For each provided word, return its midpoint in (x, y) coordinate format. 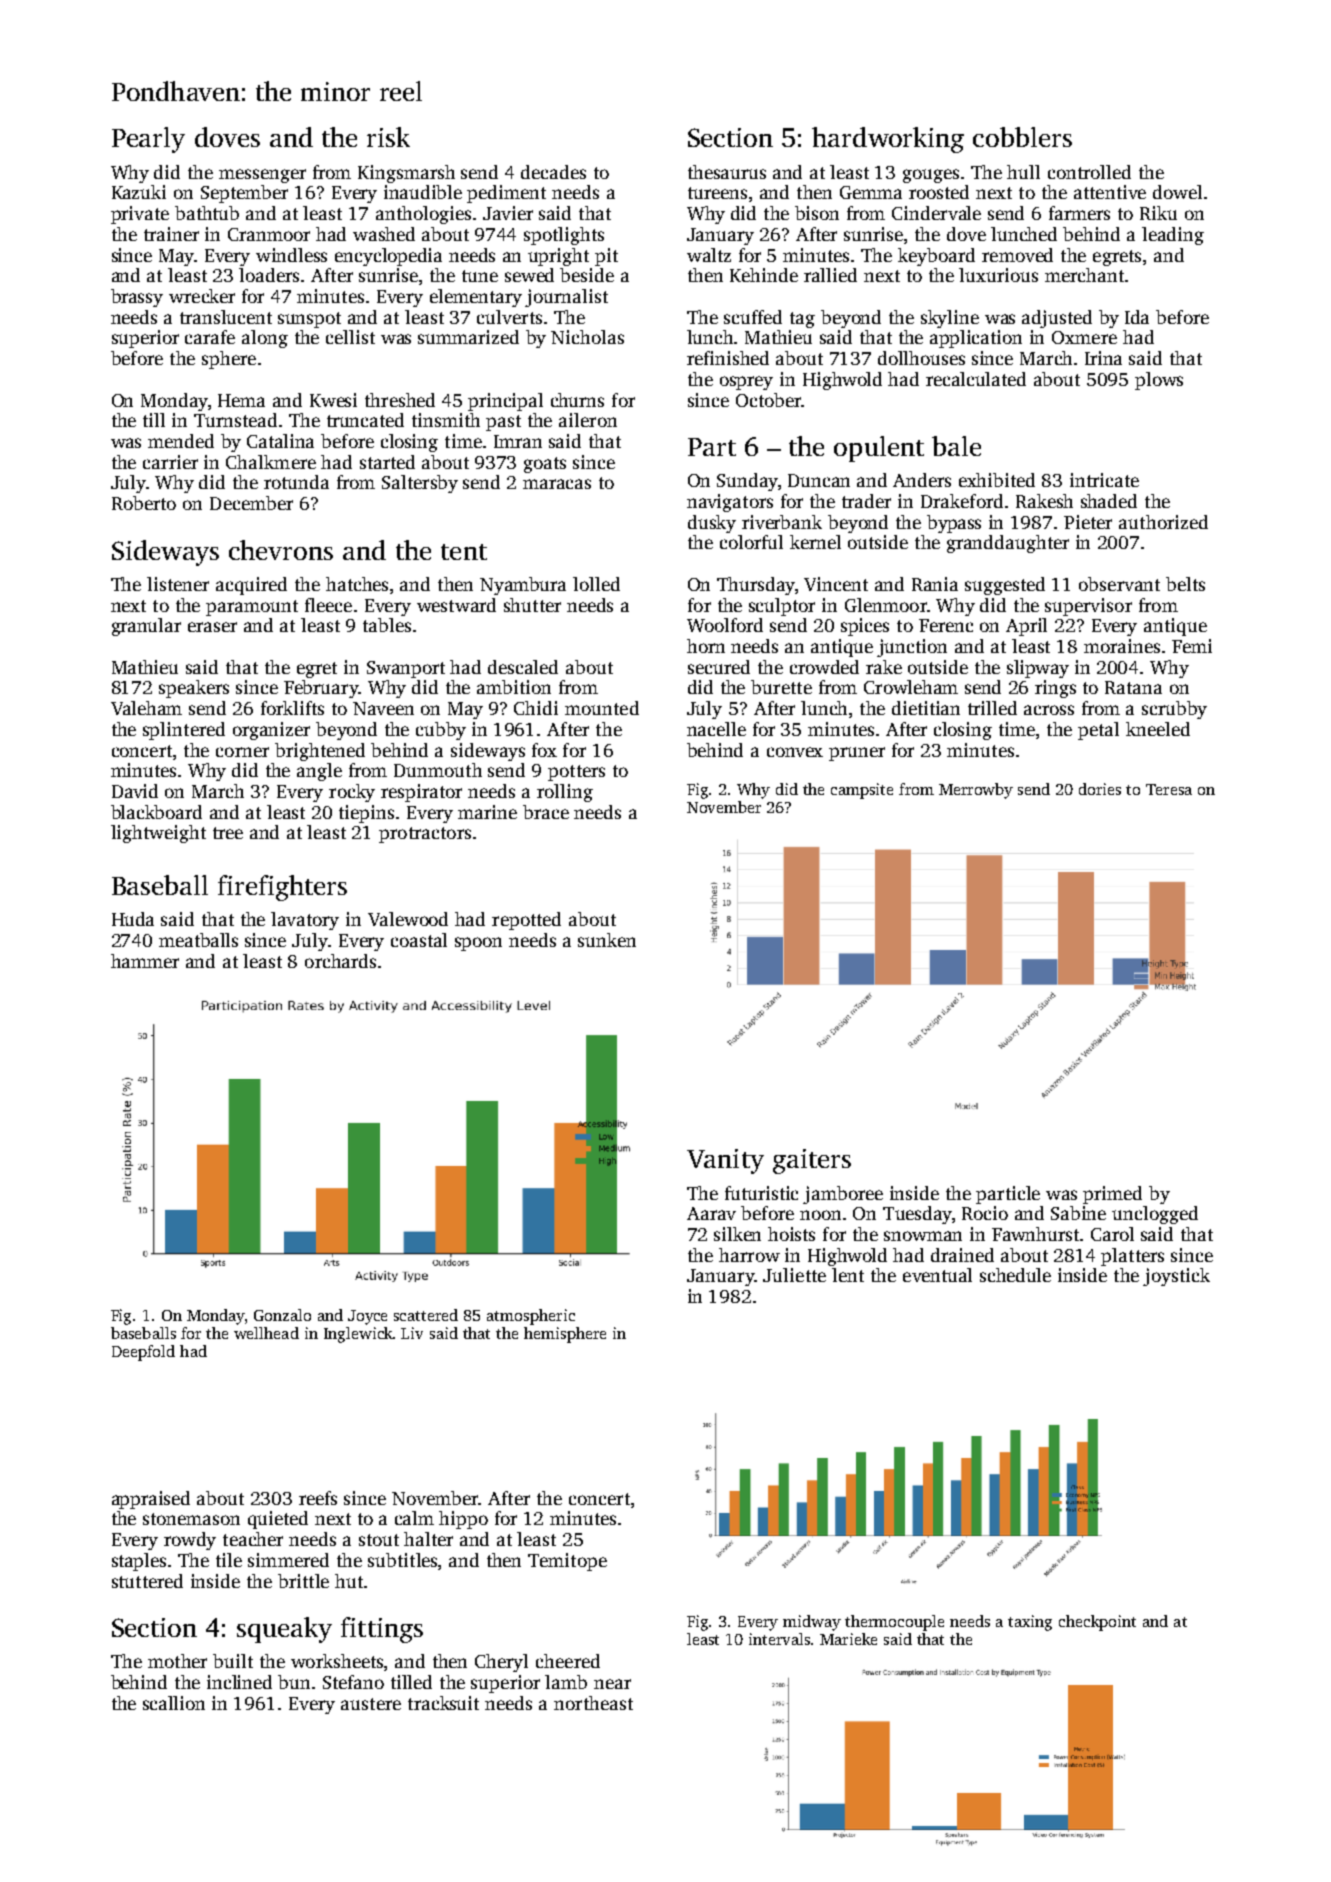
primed (1112, 1195)
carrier (170, 462)
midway (812, 1623)
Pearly (148, 140)
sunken (607, 940)
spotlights (564, 236)
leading (1173, 236)
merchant (1084, 275)
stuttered (147, 1581)
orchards (340, 961)
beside (587, 275)
